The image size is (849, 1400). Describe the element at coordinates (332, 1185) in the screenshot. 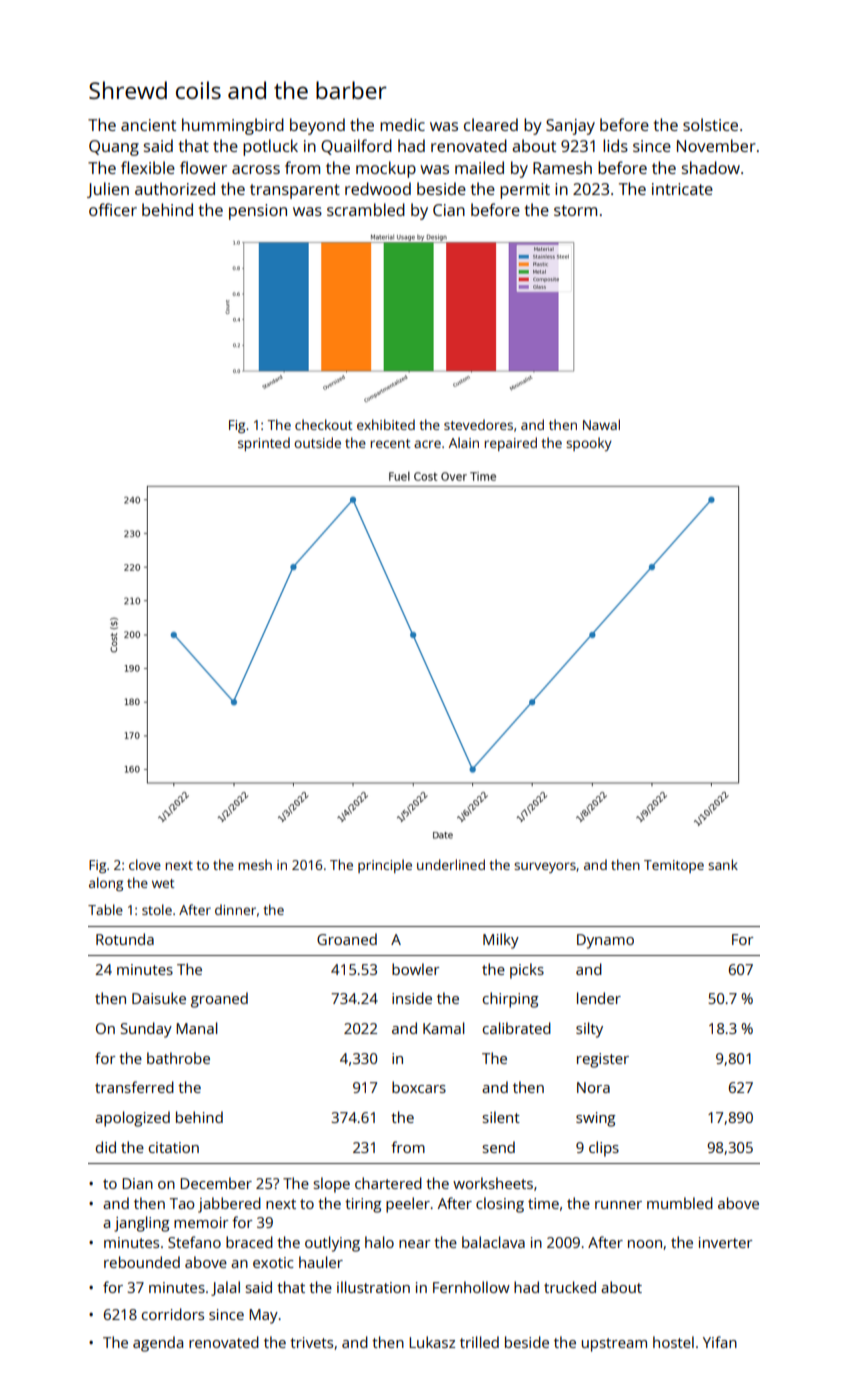

I see `slope` at that location.
